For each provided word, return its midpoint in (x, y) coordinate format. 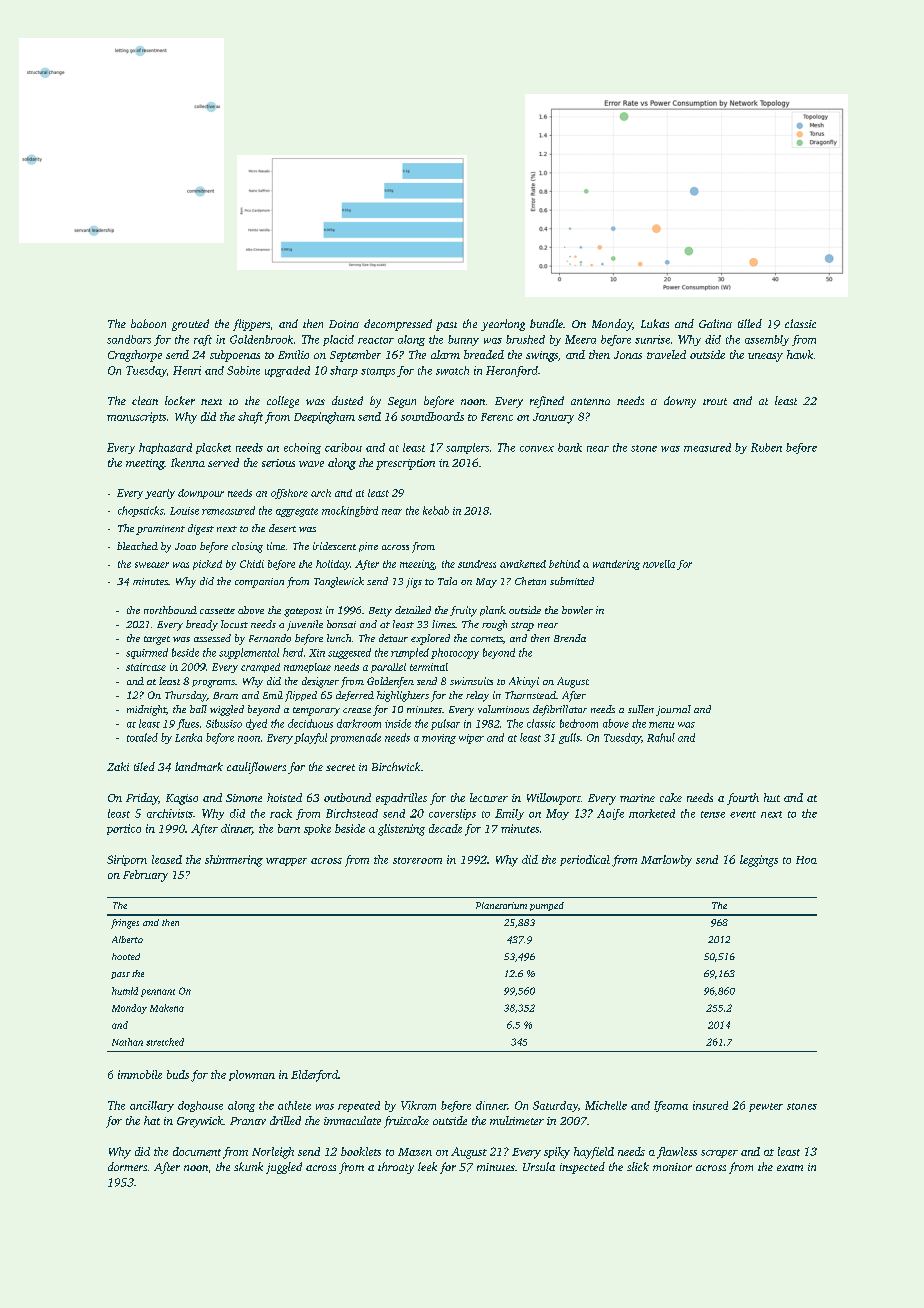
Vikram (418, 1105)
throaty (396, 1168)
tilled (750, 323)
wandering (616, 565)
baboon (148, 323)
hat (152, 1120)
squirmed (147, 653)
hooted (126, 956)
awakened (523, 564)
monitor (672, 1167)
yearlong (503, 325)
